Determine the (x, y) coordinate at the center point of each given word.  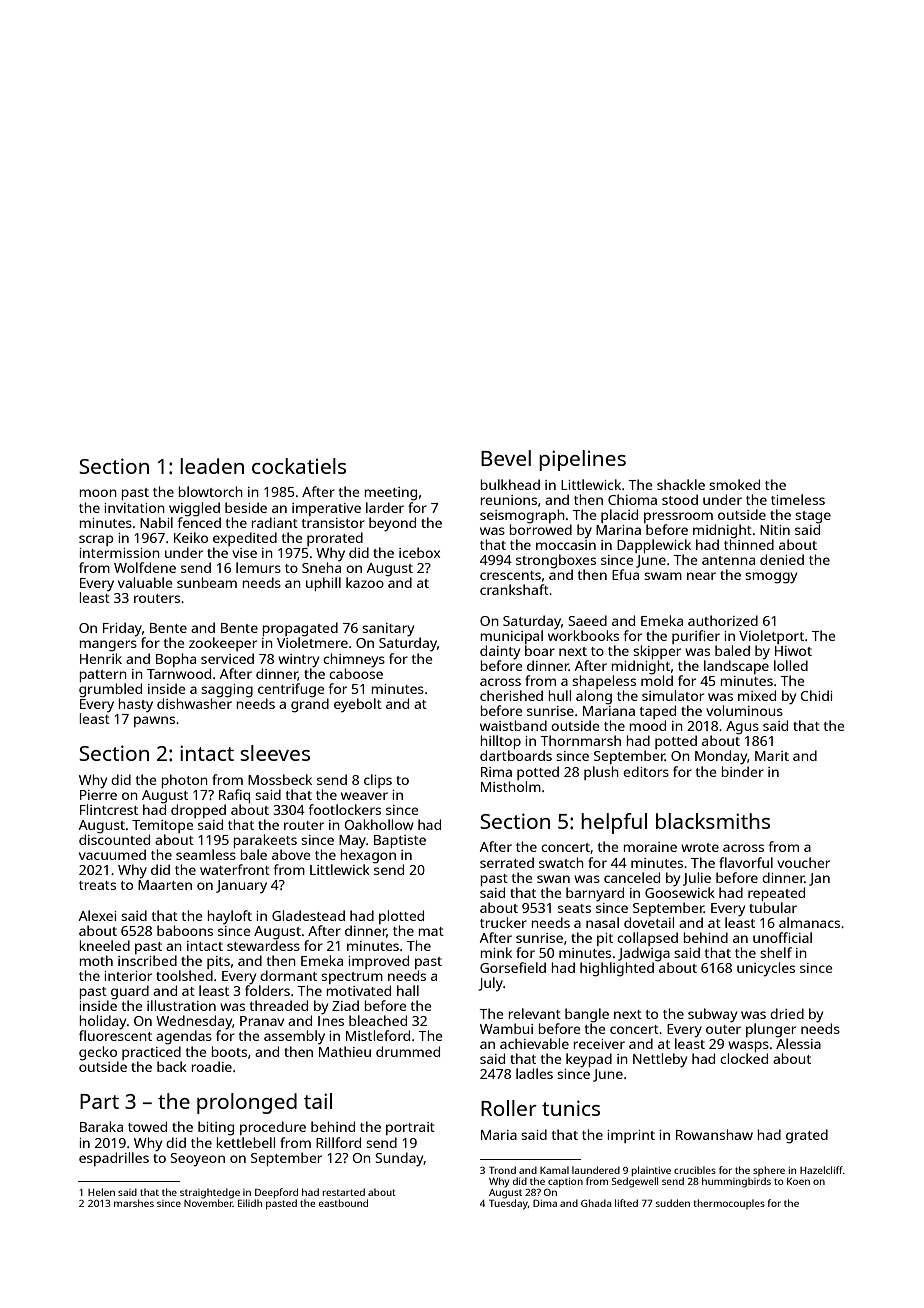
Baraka (101, 1126)
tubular (773, 907)
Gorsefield (513, 967)
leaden (212, 466)
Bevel (506, 458)
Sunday (400, 1159)
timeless (798, 499)
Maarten (165, 885)
